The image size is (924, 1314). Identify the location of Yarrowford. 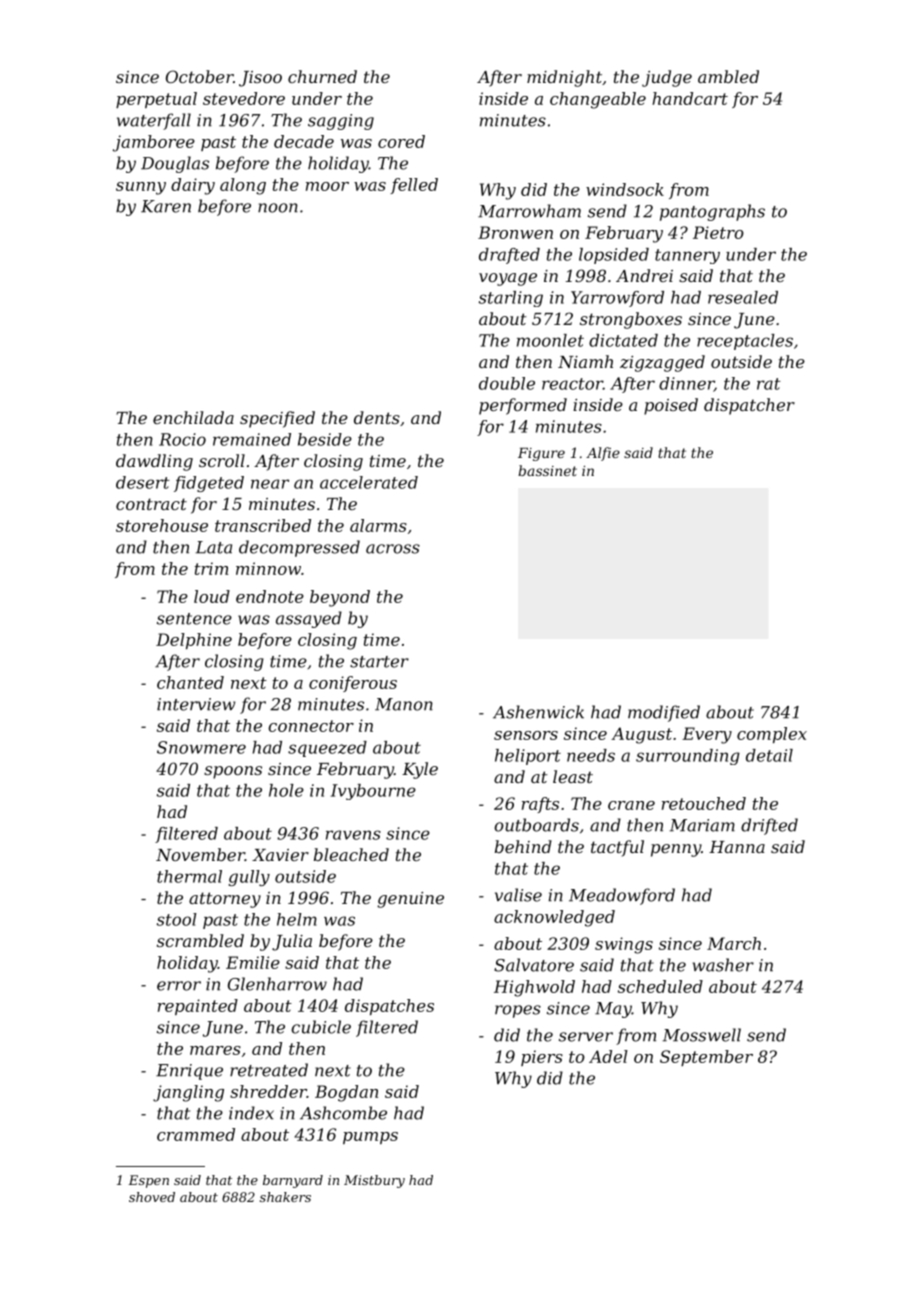
(617, 299).
